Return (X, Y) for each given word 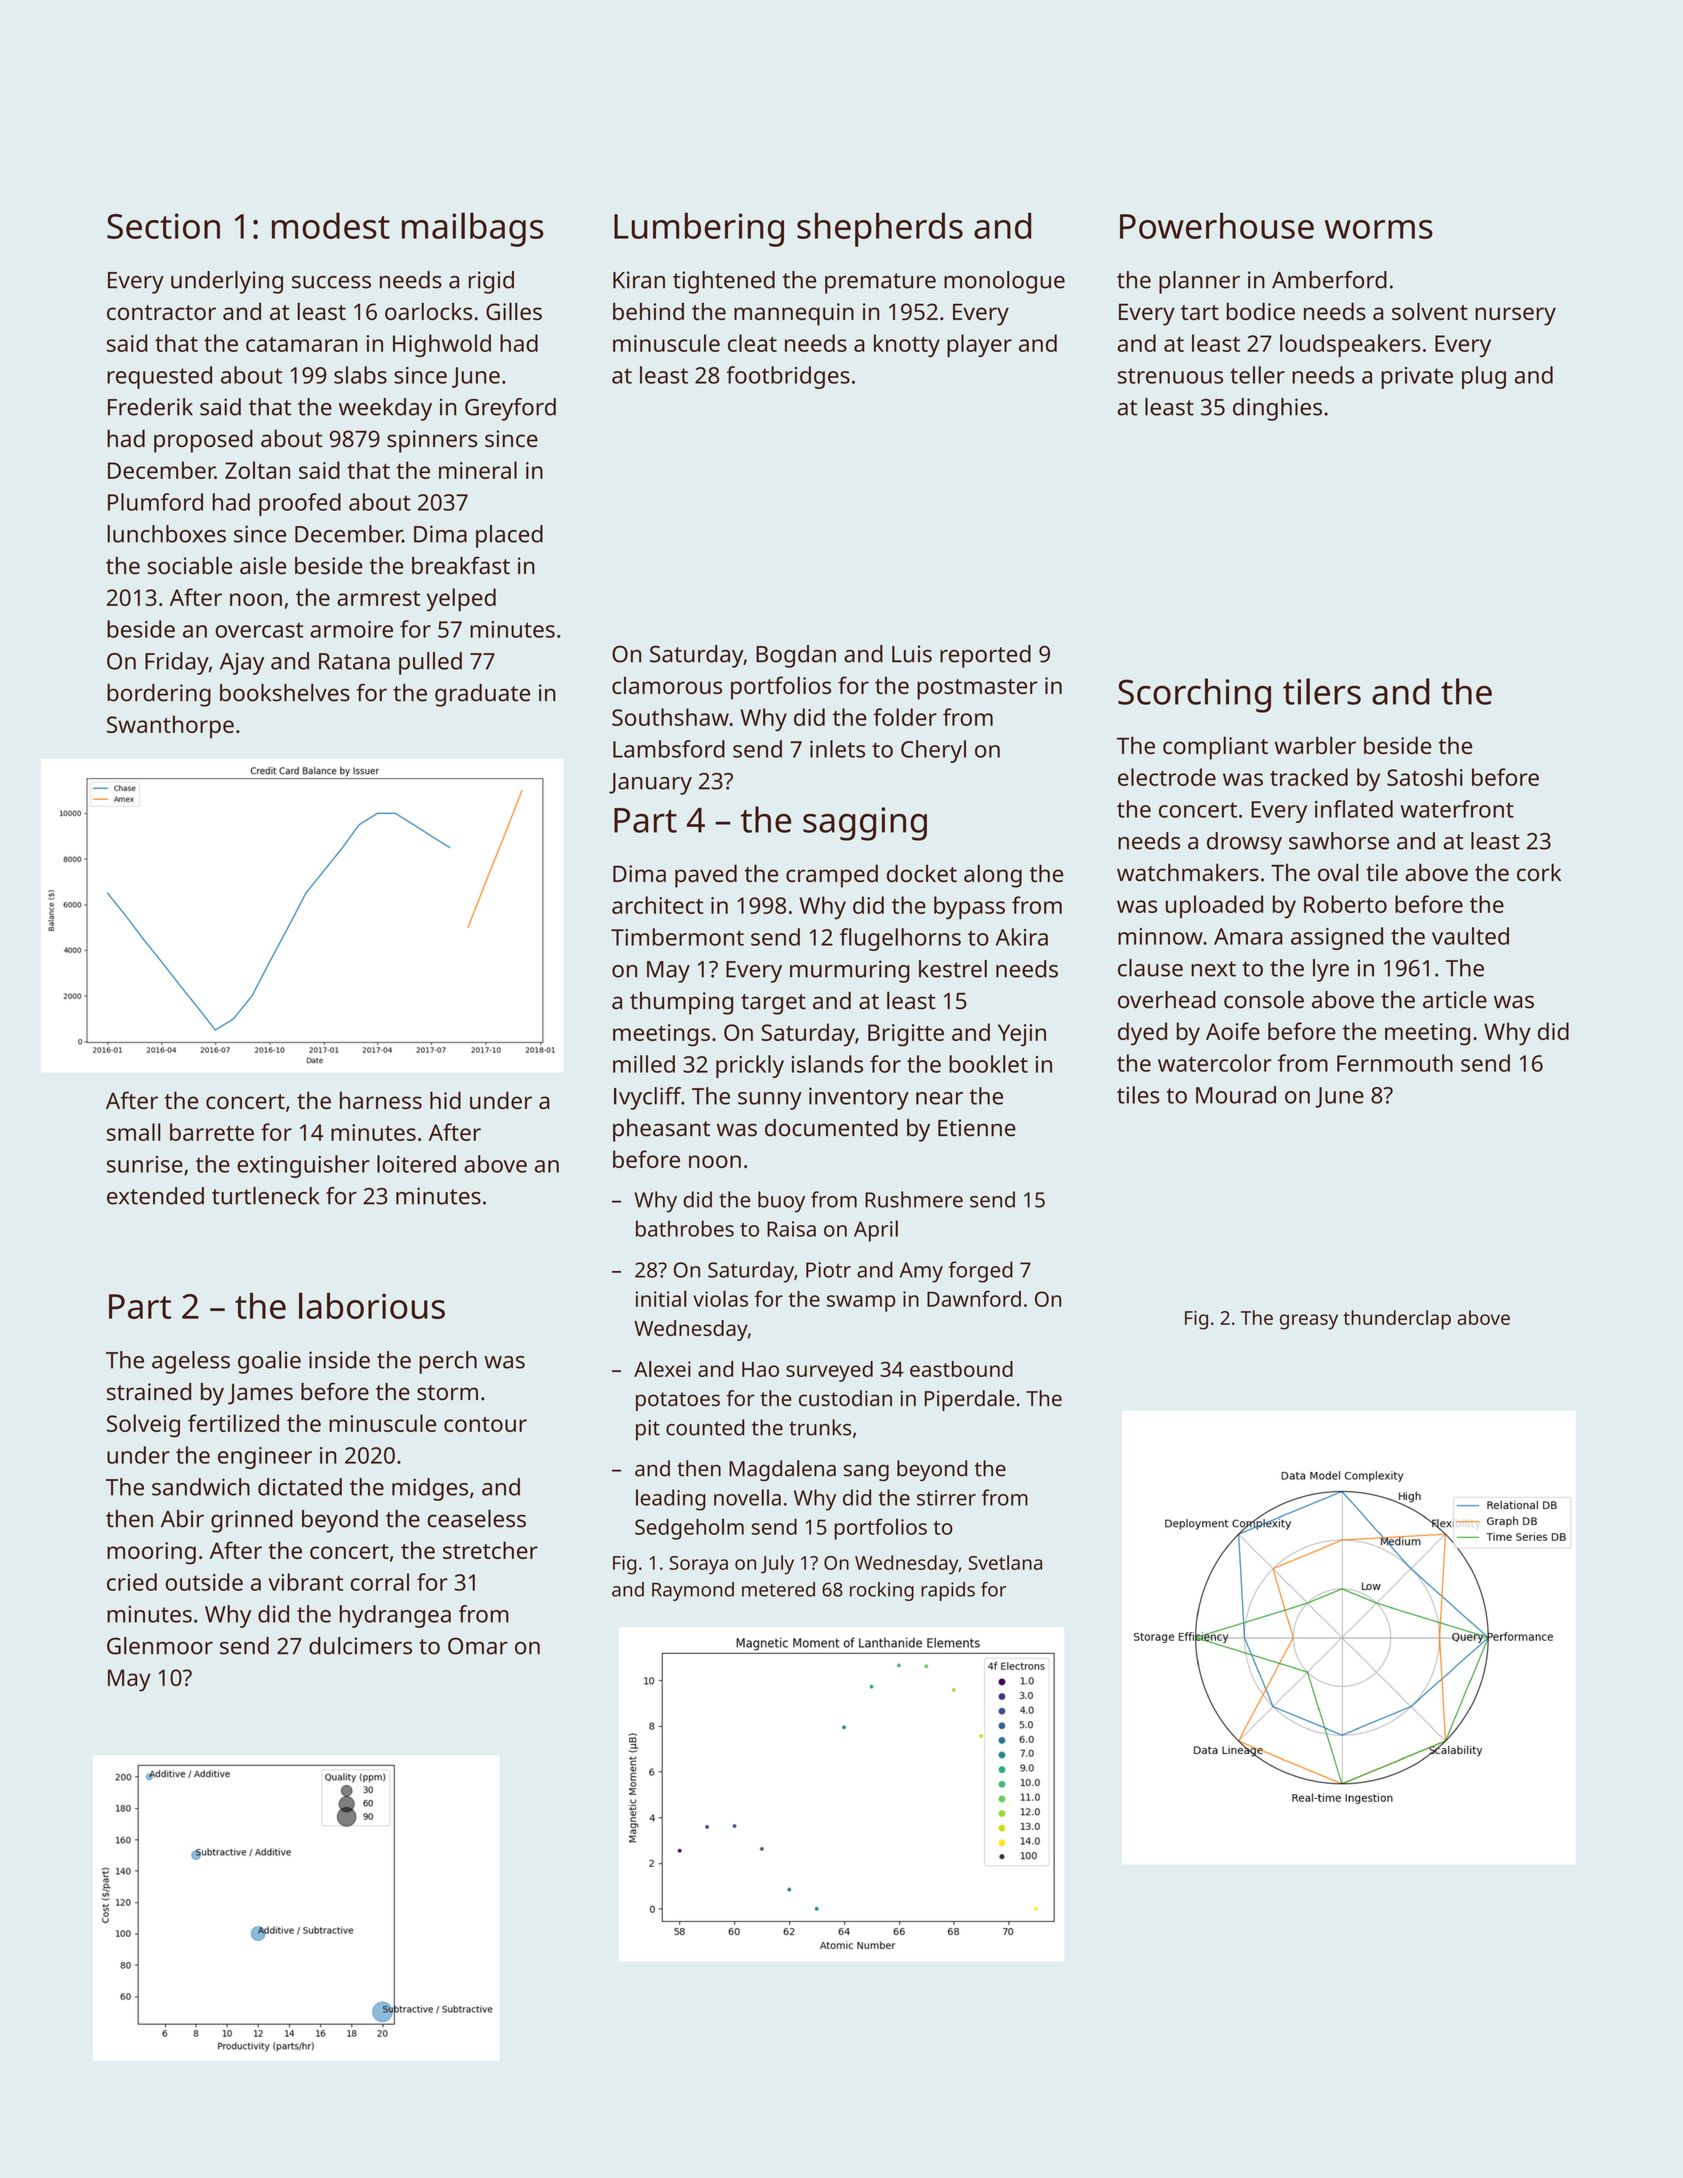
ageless (191, 1362)
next (1213, 969)
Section (163, 226)
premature (880, 283)
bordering (159, 695)
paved (706, 876)
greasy (1309, 1322)
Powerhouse (1217, 225)
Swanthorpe (170, 727)
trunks (820, 1427)
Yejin (1022, 1035)
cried (132, 1582)
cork (1539, 872)
